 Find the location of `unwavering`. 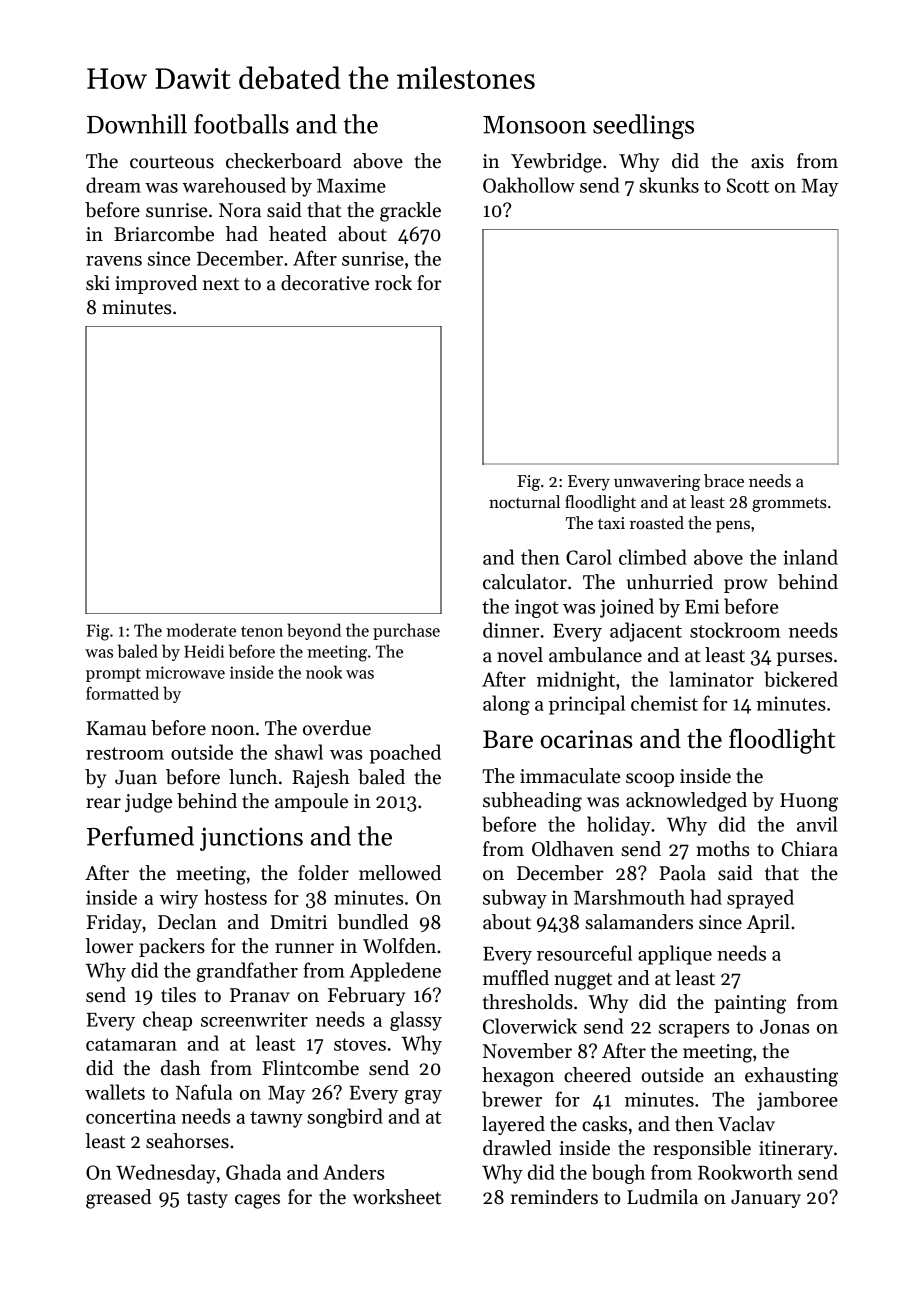

unwavering is located at coordinates (657, 483).
